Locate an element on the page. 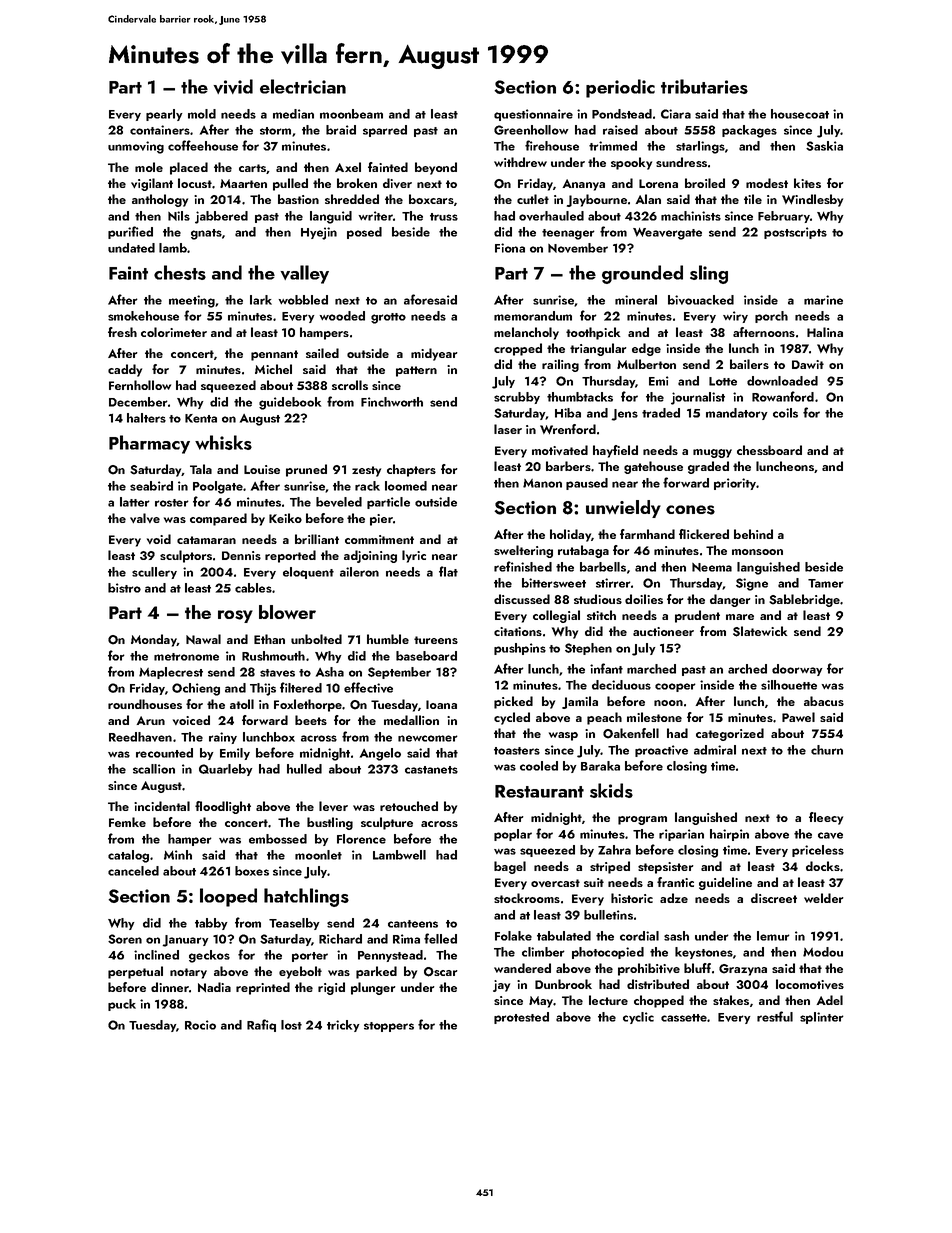 This page has width=952, height=1233. Jamila is located at coordinates (580, 702).
